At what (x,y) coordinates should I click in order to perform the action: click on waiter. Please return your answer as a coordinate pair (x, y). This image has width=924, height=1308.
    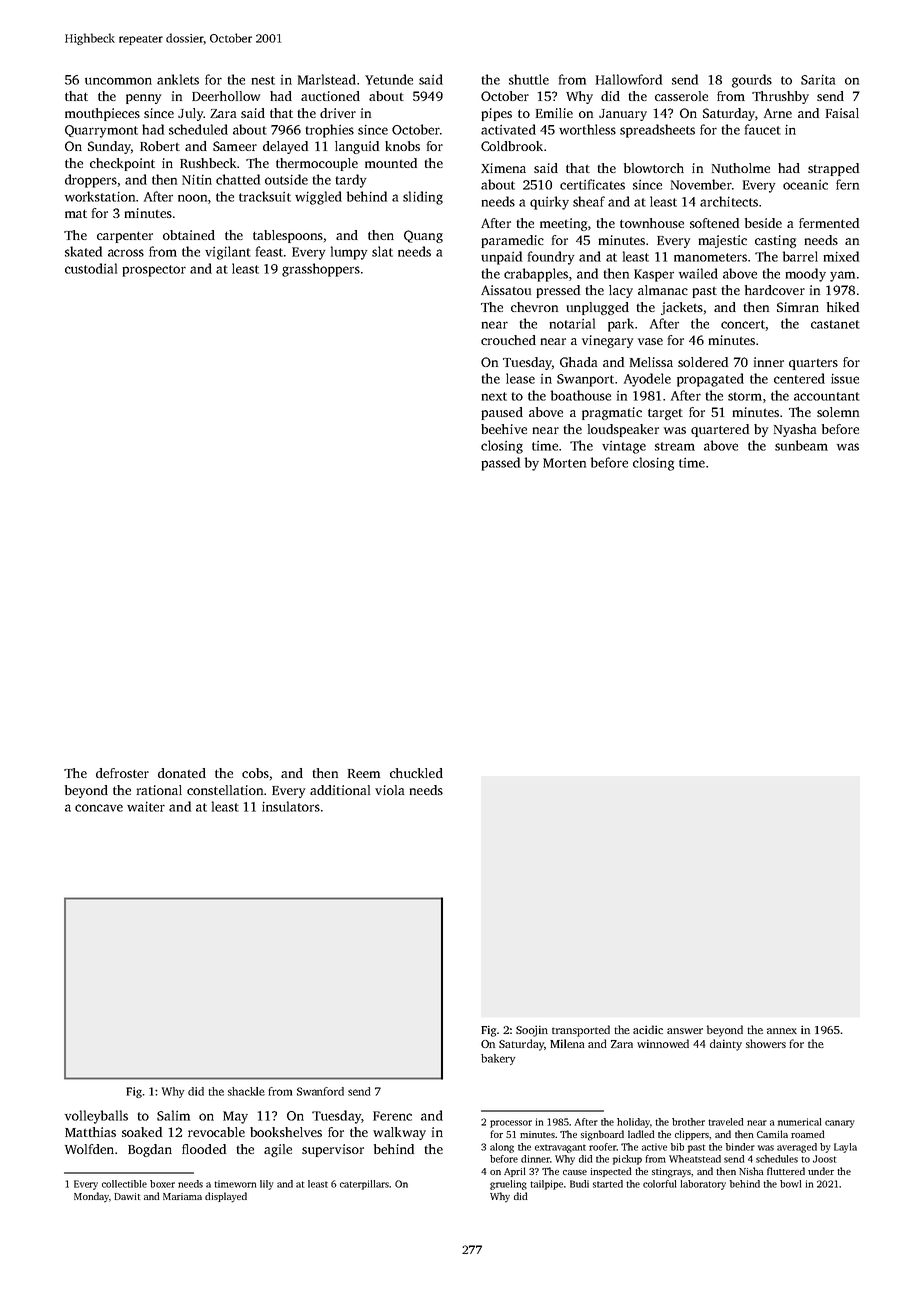
    Looking at the image, I should click on (146, 807).
